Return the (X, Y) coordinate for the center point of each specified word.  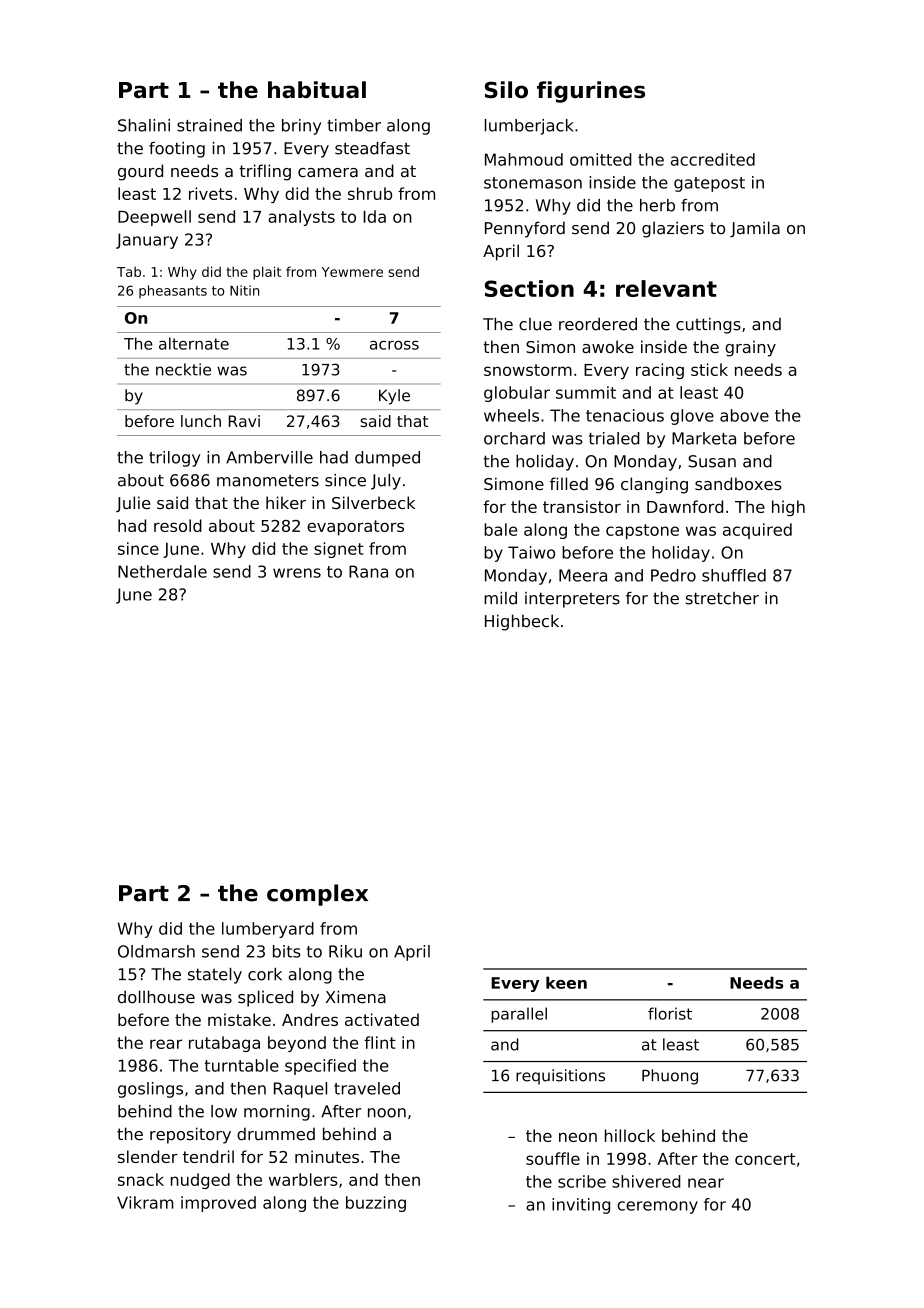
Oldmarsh (156, 951)
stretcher (722, 598)
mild (500, 598)
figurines (591, 92)
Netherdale (162, 571)
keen (566, 982)
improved (218, 1204)
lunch (201, 421)
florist (670, 1013)
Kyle (394, 397)
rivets (211, 193)
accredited (713, 159)
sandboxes (738, 483)
